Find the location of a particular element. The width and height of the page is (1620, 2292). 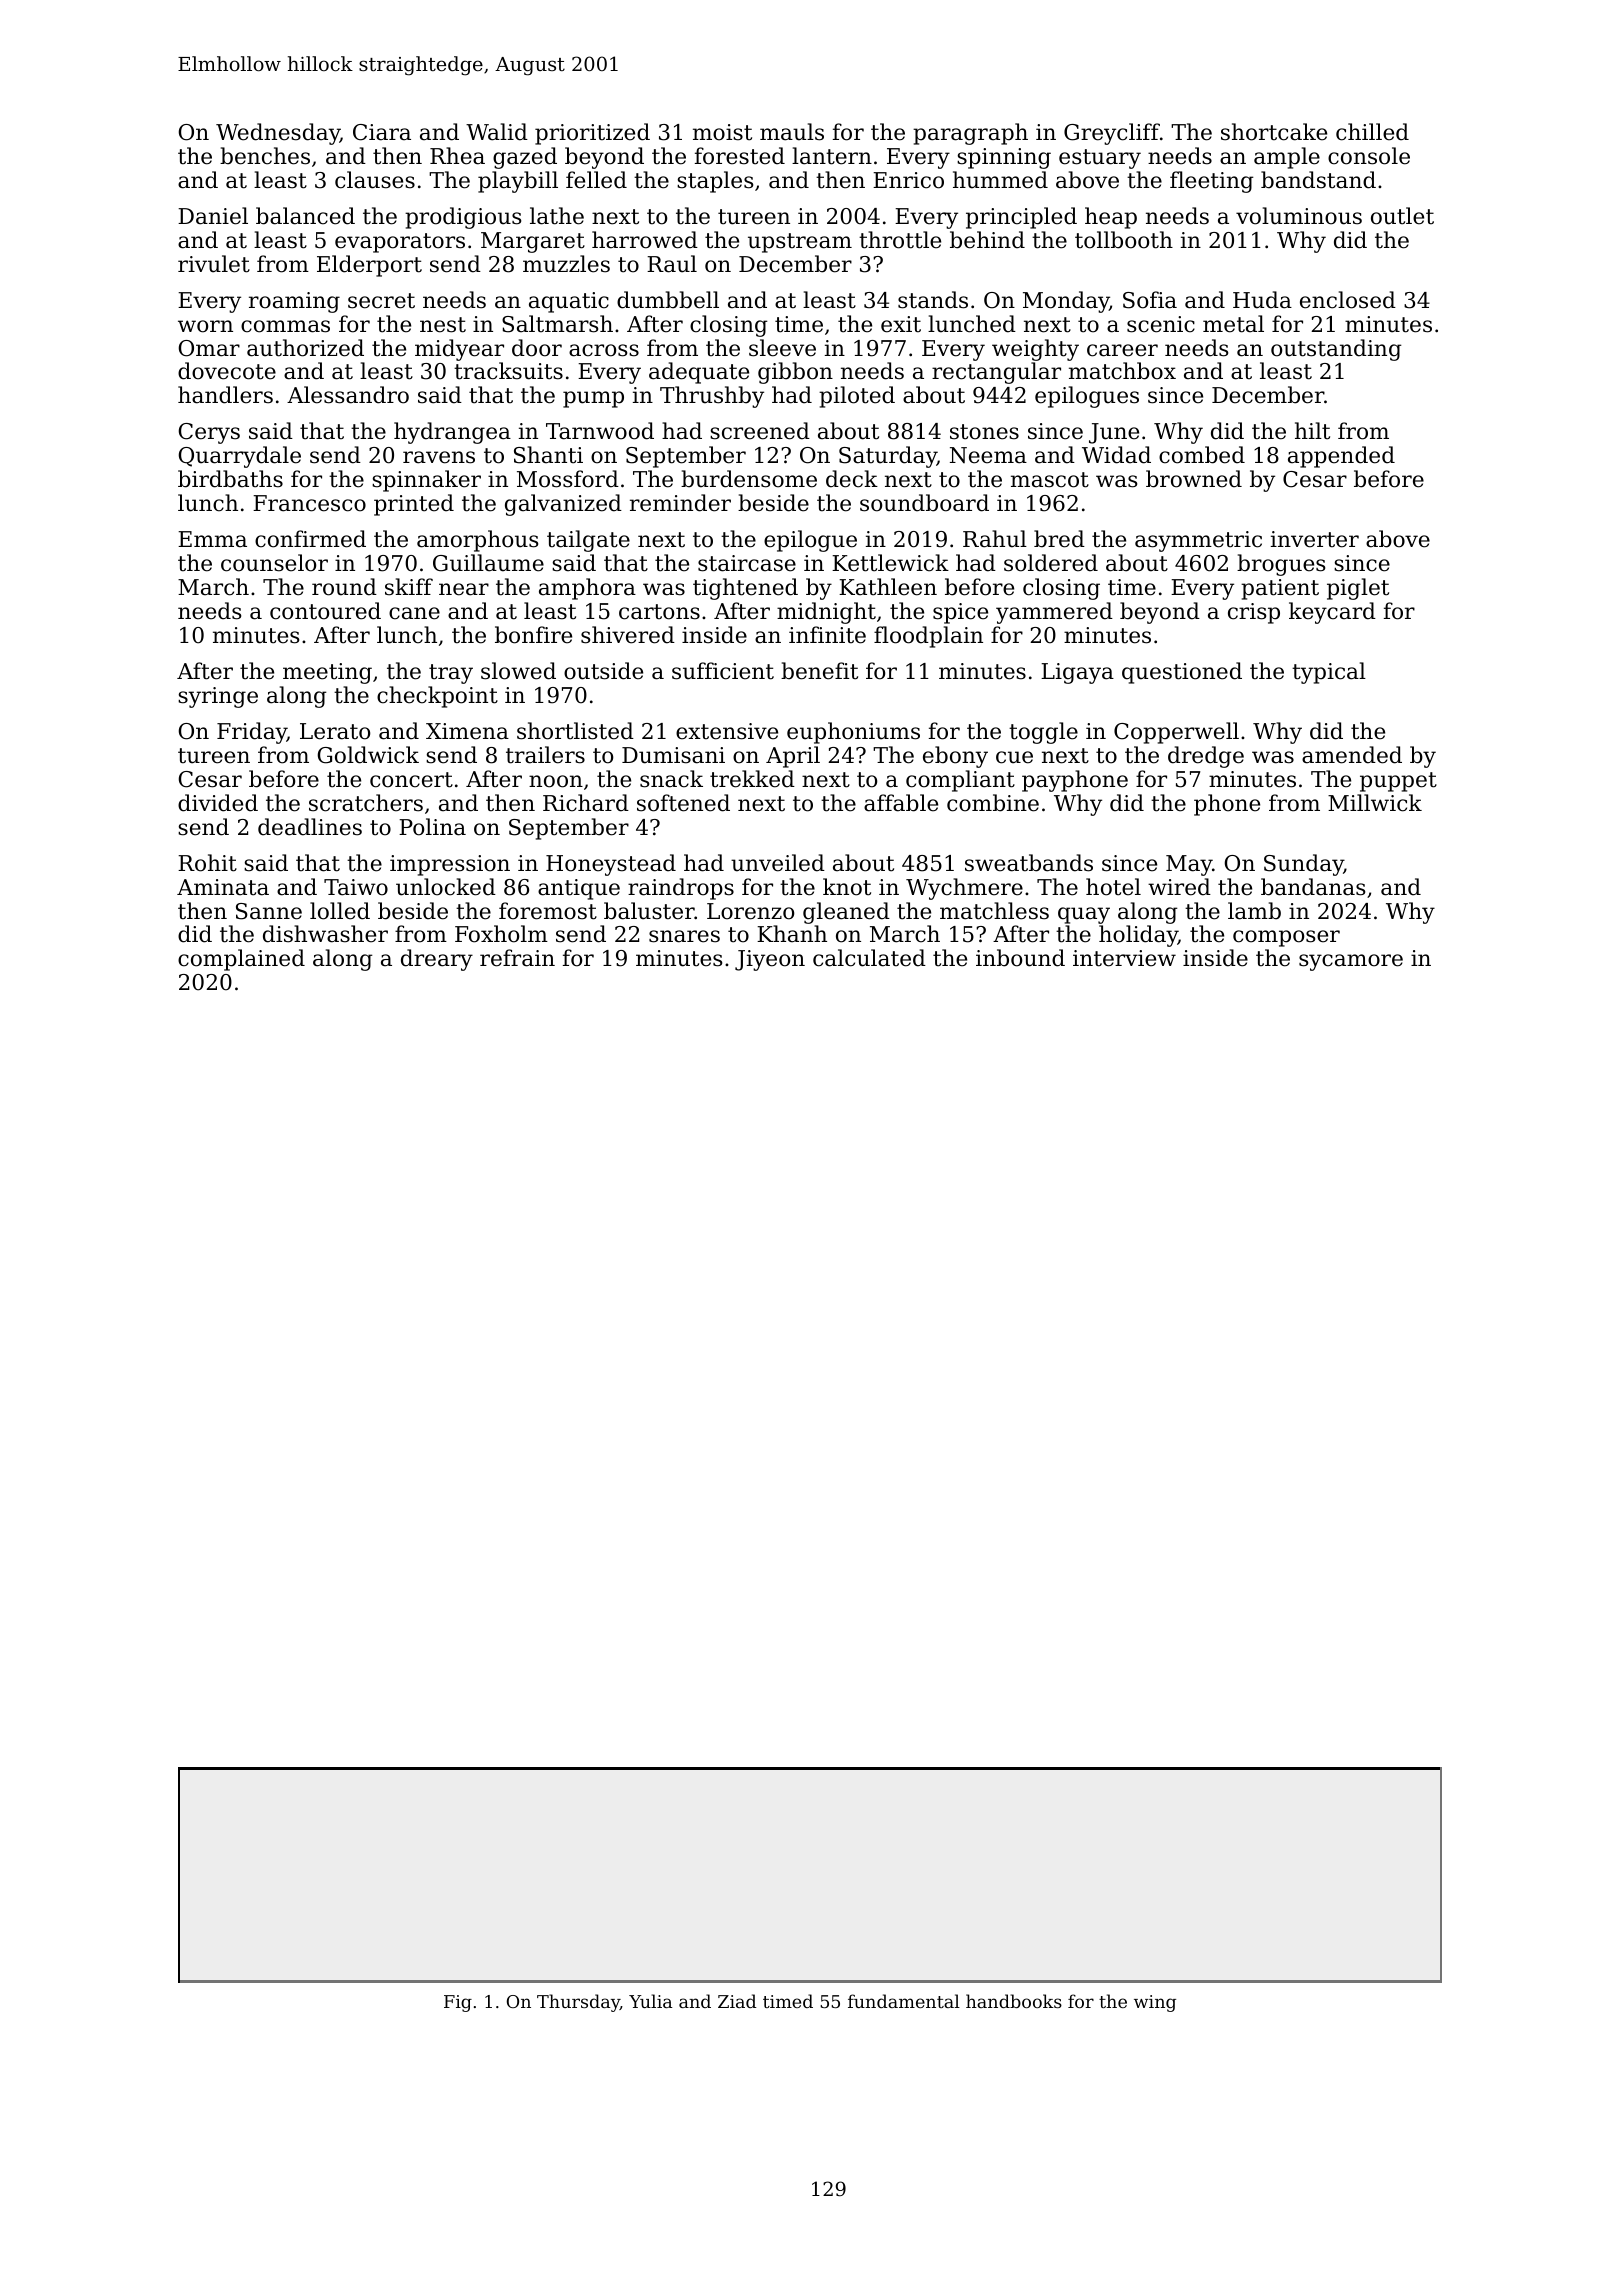

contoured is located at coordinates (325, 611).
